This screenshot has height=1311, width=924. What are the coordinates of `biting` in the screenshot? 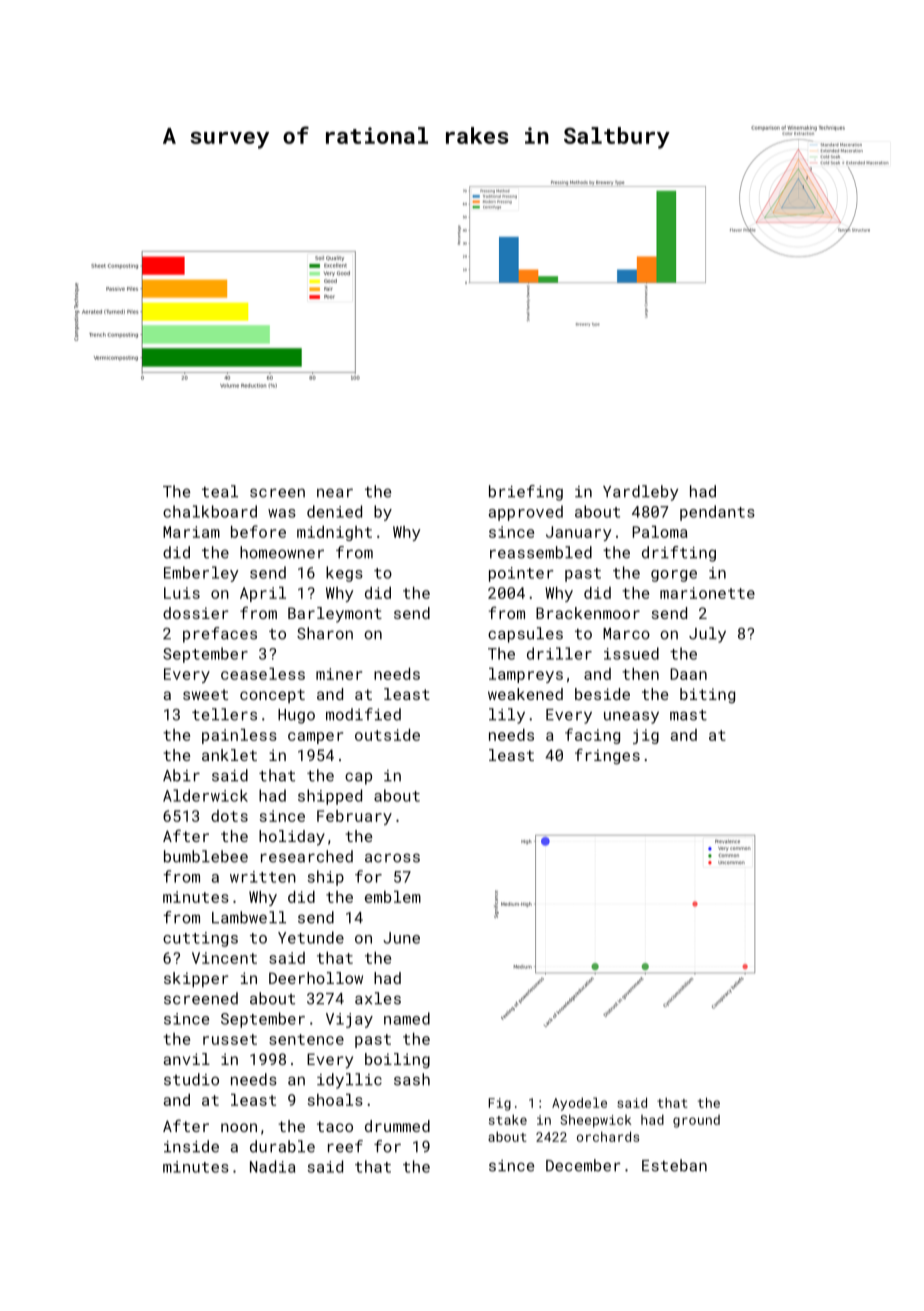 It's located at (707, 696).
